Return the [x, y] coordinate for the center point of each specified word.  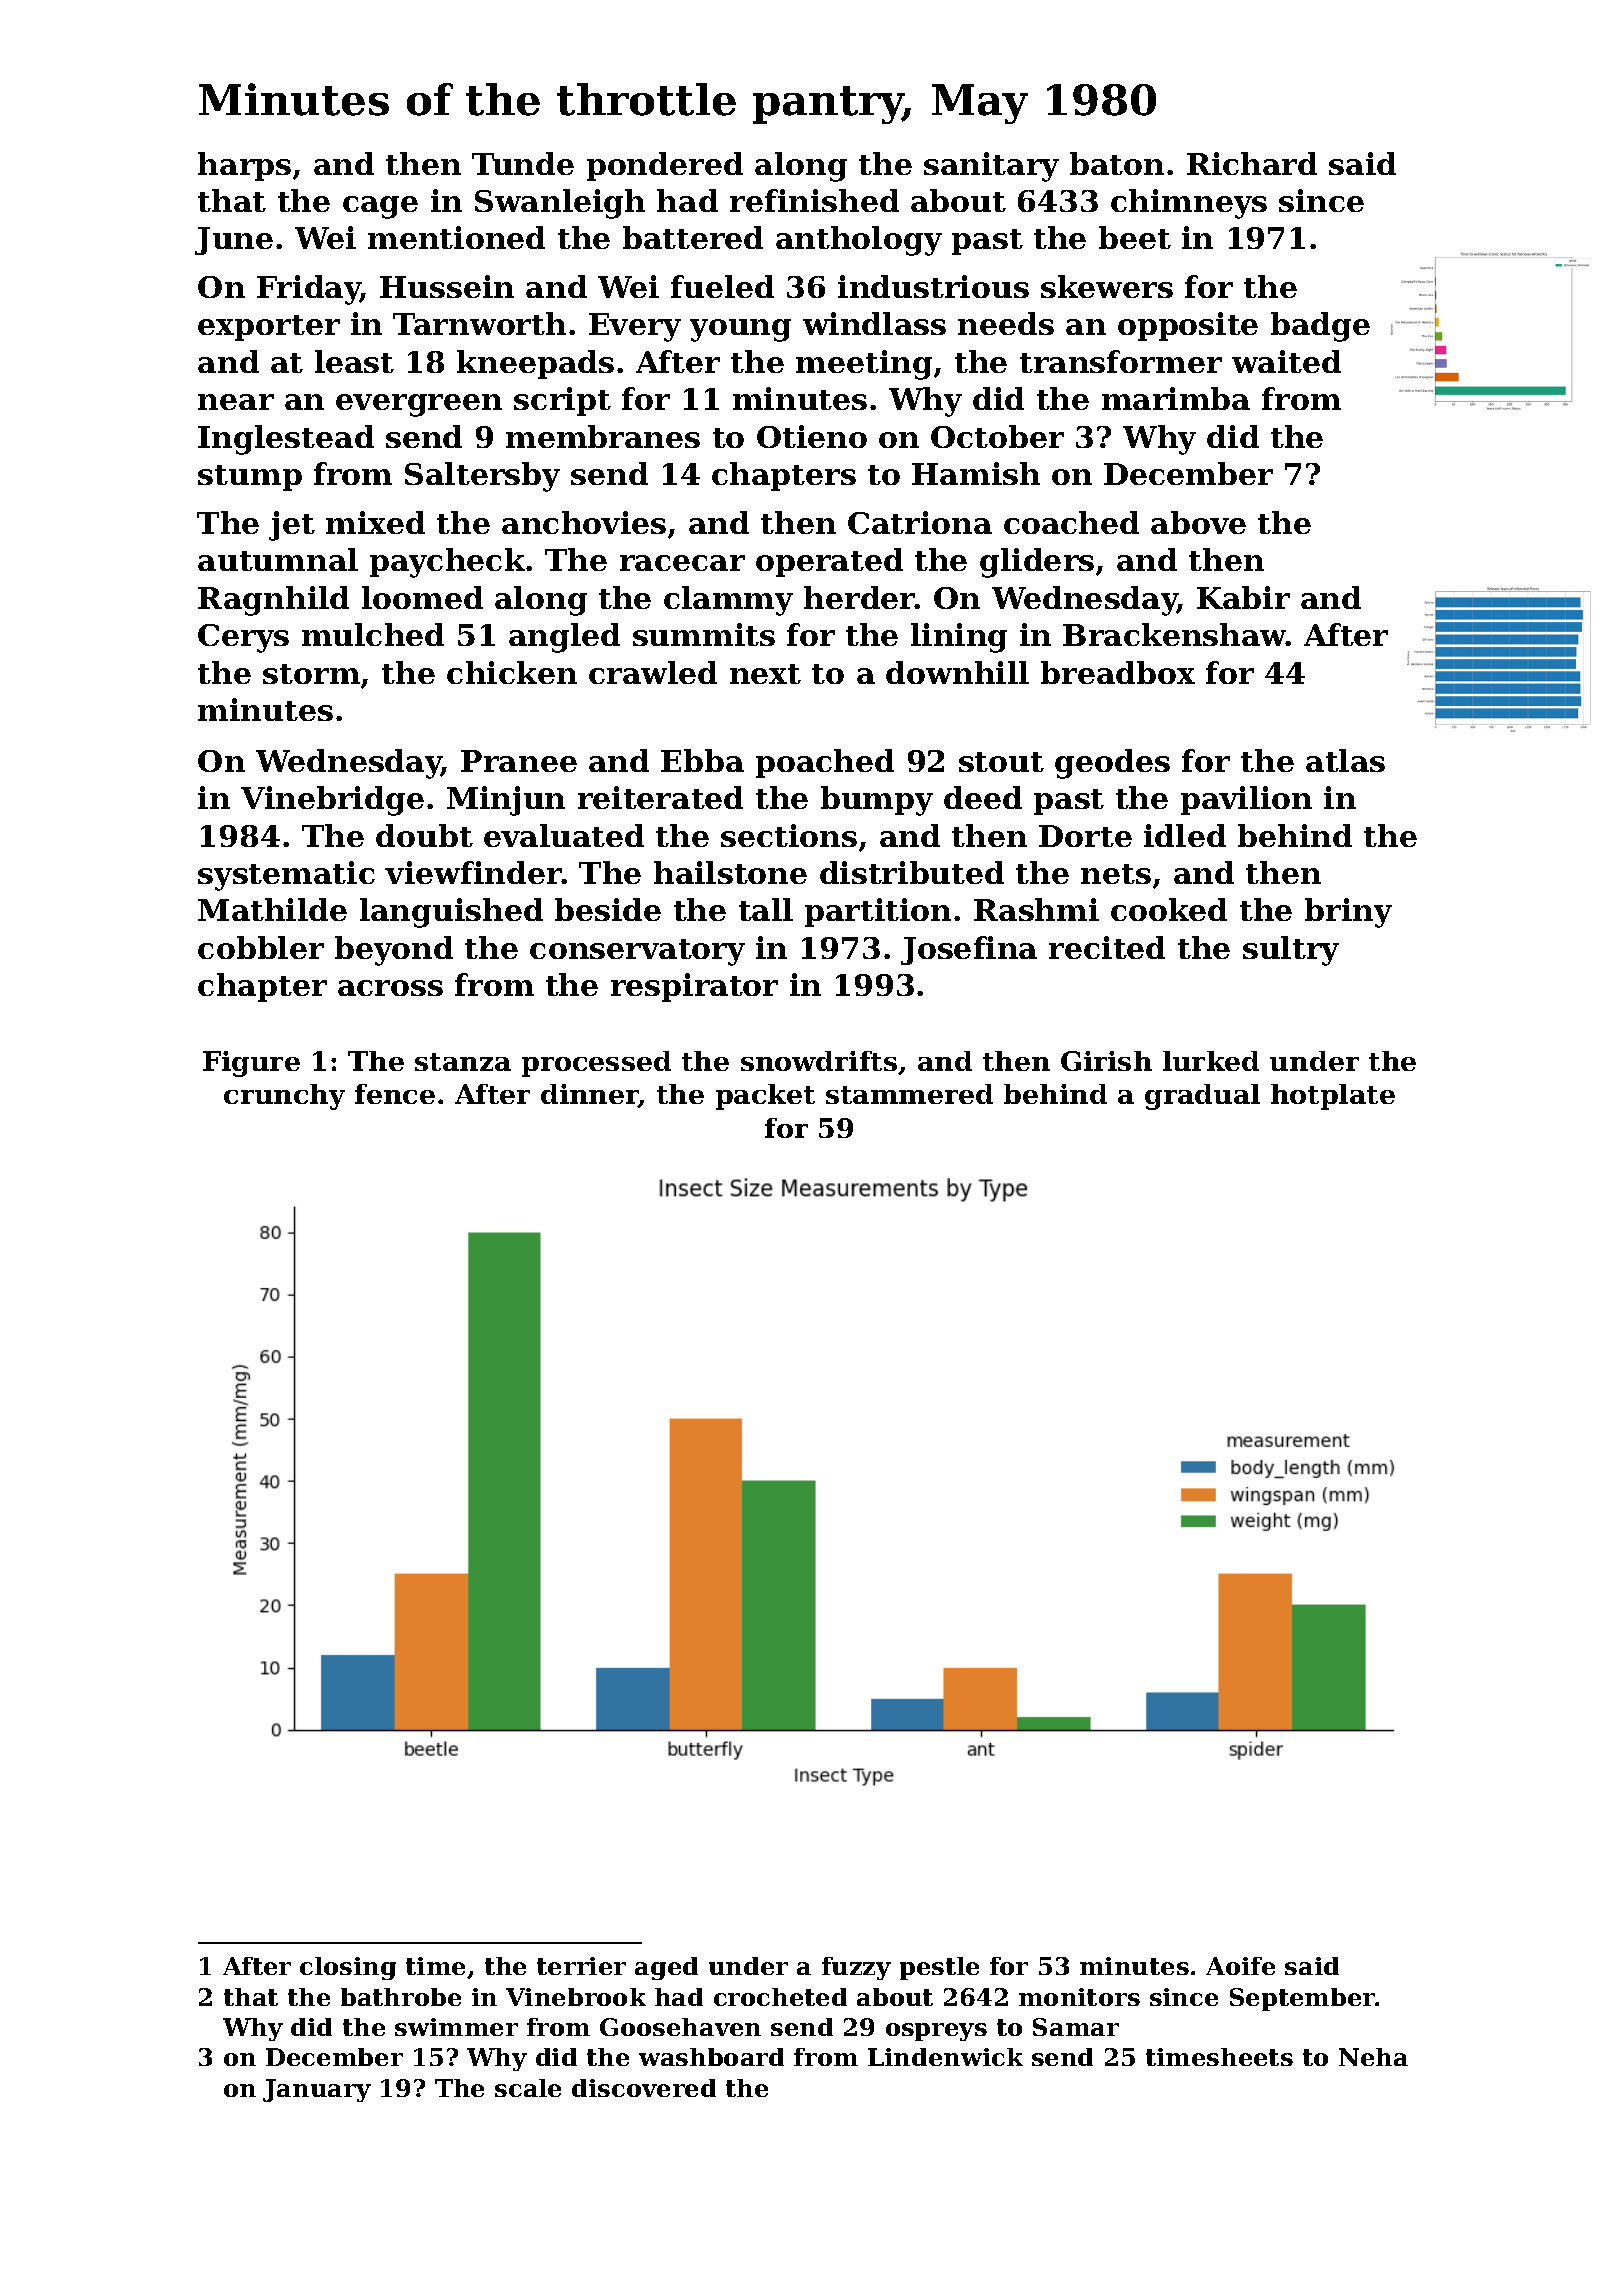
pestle [939, 1968]
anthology [859, 241]
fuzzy [856, 1968]
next [765, 674]
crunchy [284, 1097]
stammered [909, 1094]
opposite [1188, 326]
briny [1348, 913]
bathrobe [401, 1997]
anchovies [584, 522]
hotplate [1333, 1097]
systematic [286, 876]
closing [348, 1968]
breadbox [1118, 672]
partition [878, 912]
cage [380, 207]
